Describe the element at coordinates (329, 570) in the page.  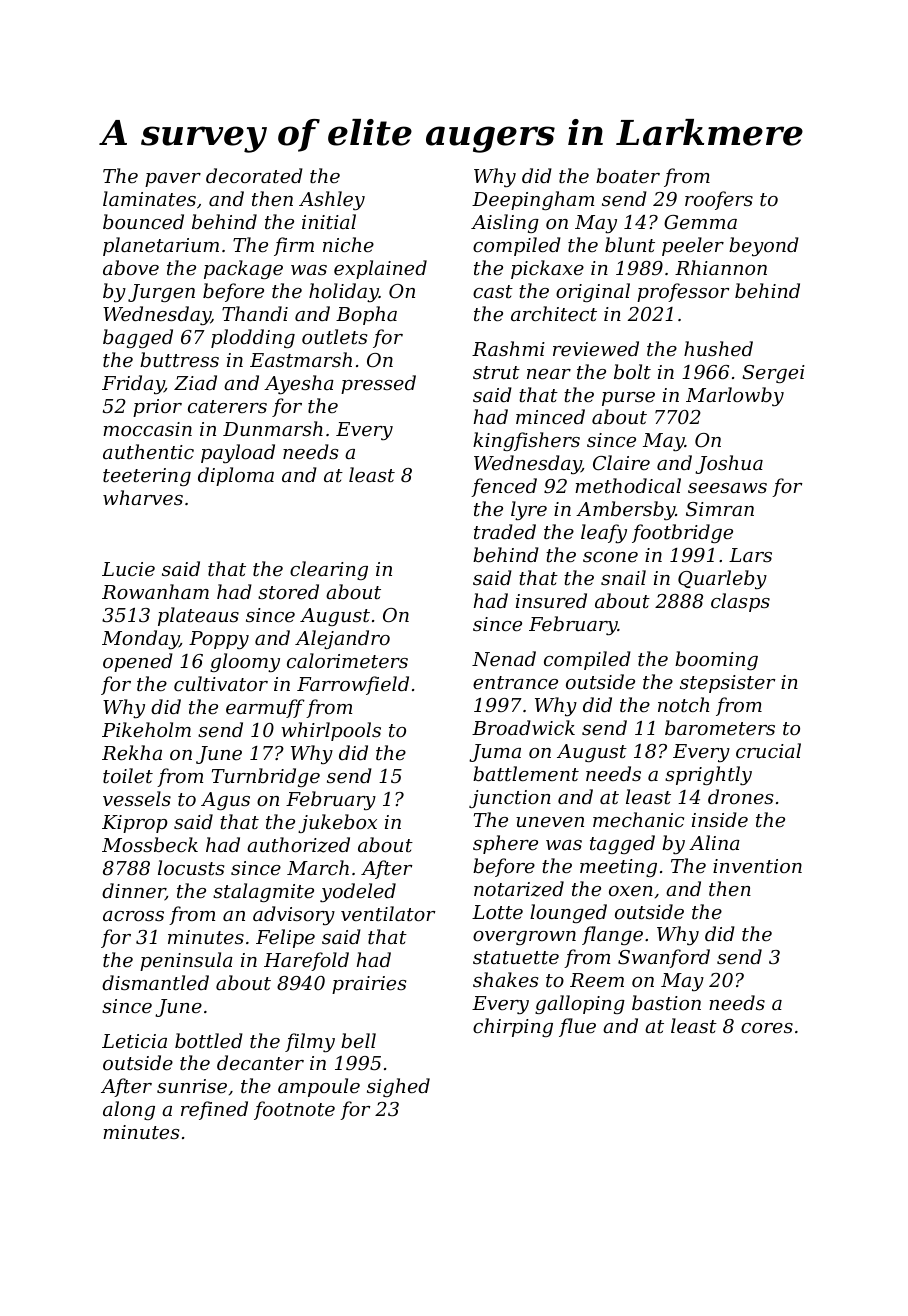
I see `clearing` at that location.
